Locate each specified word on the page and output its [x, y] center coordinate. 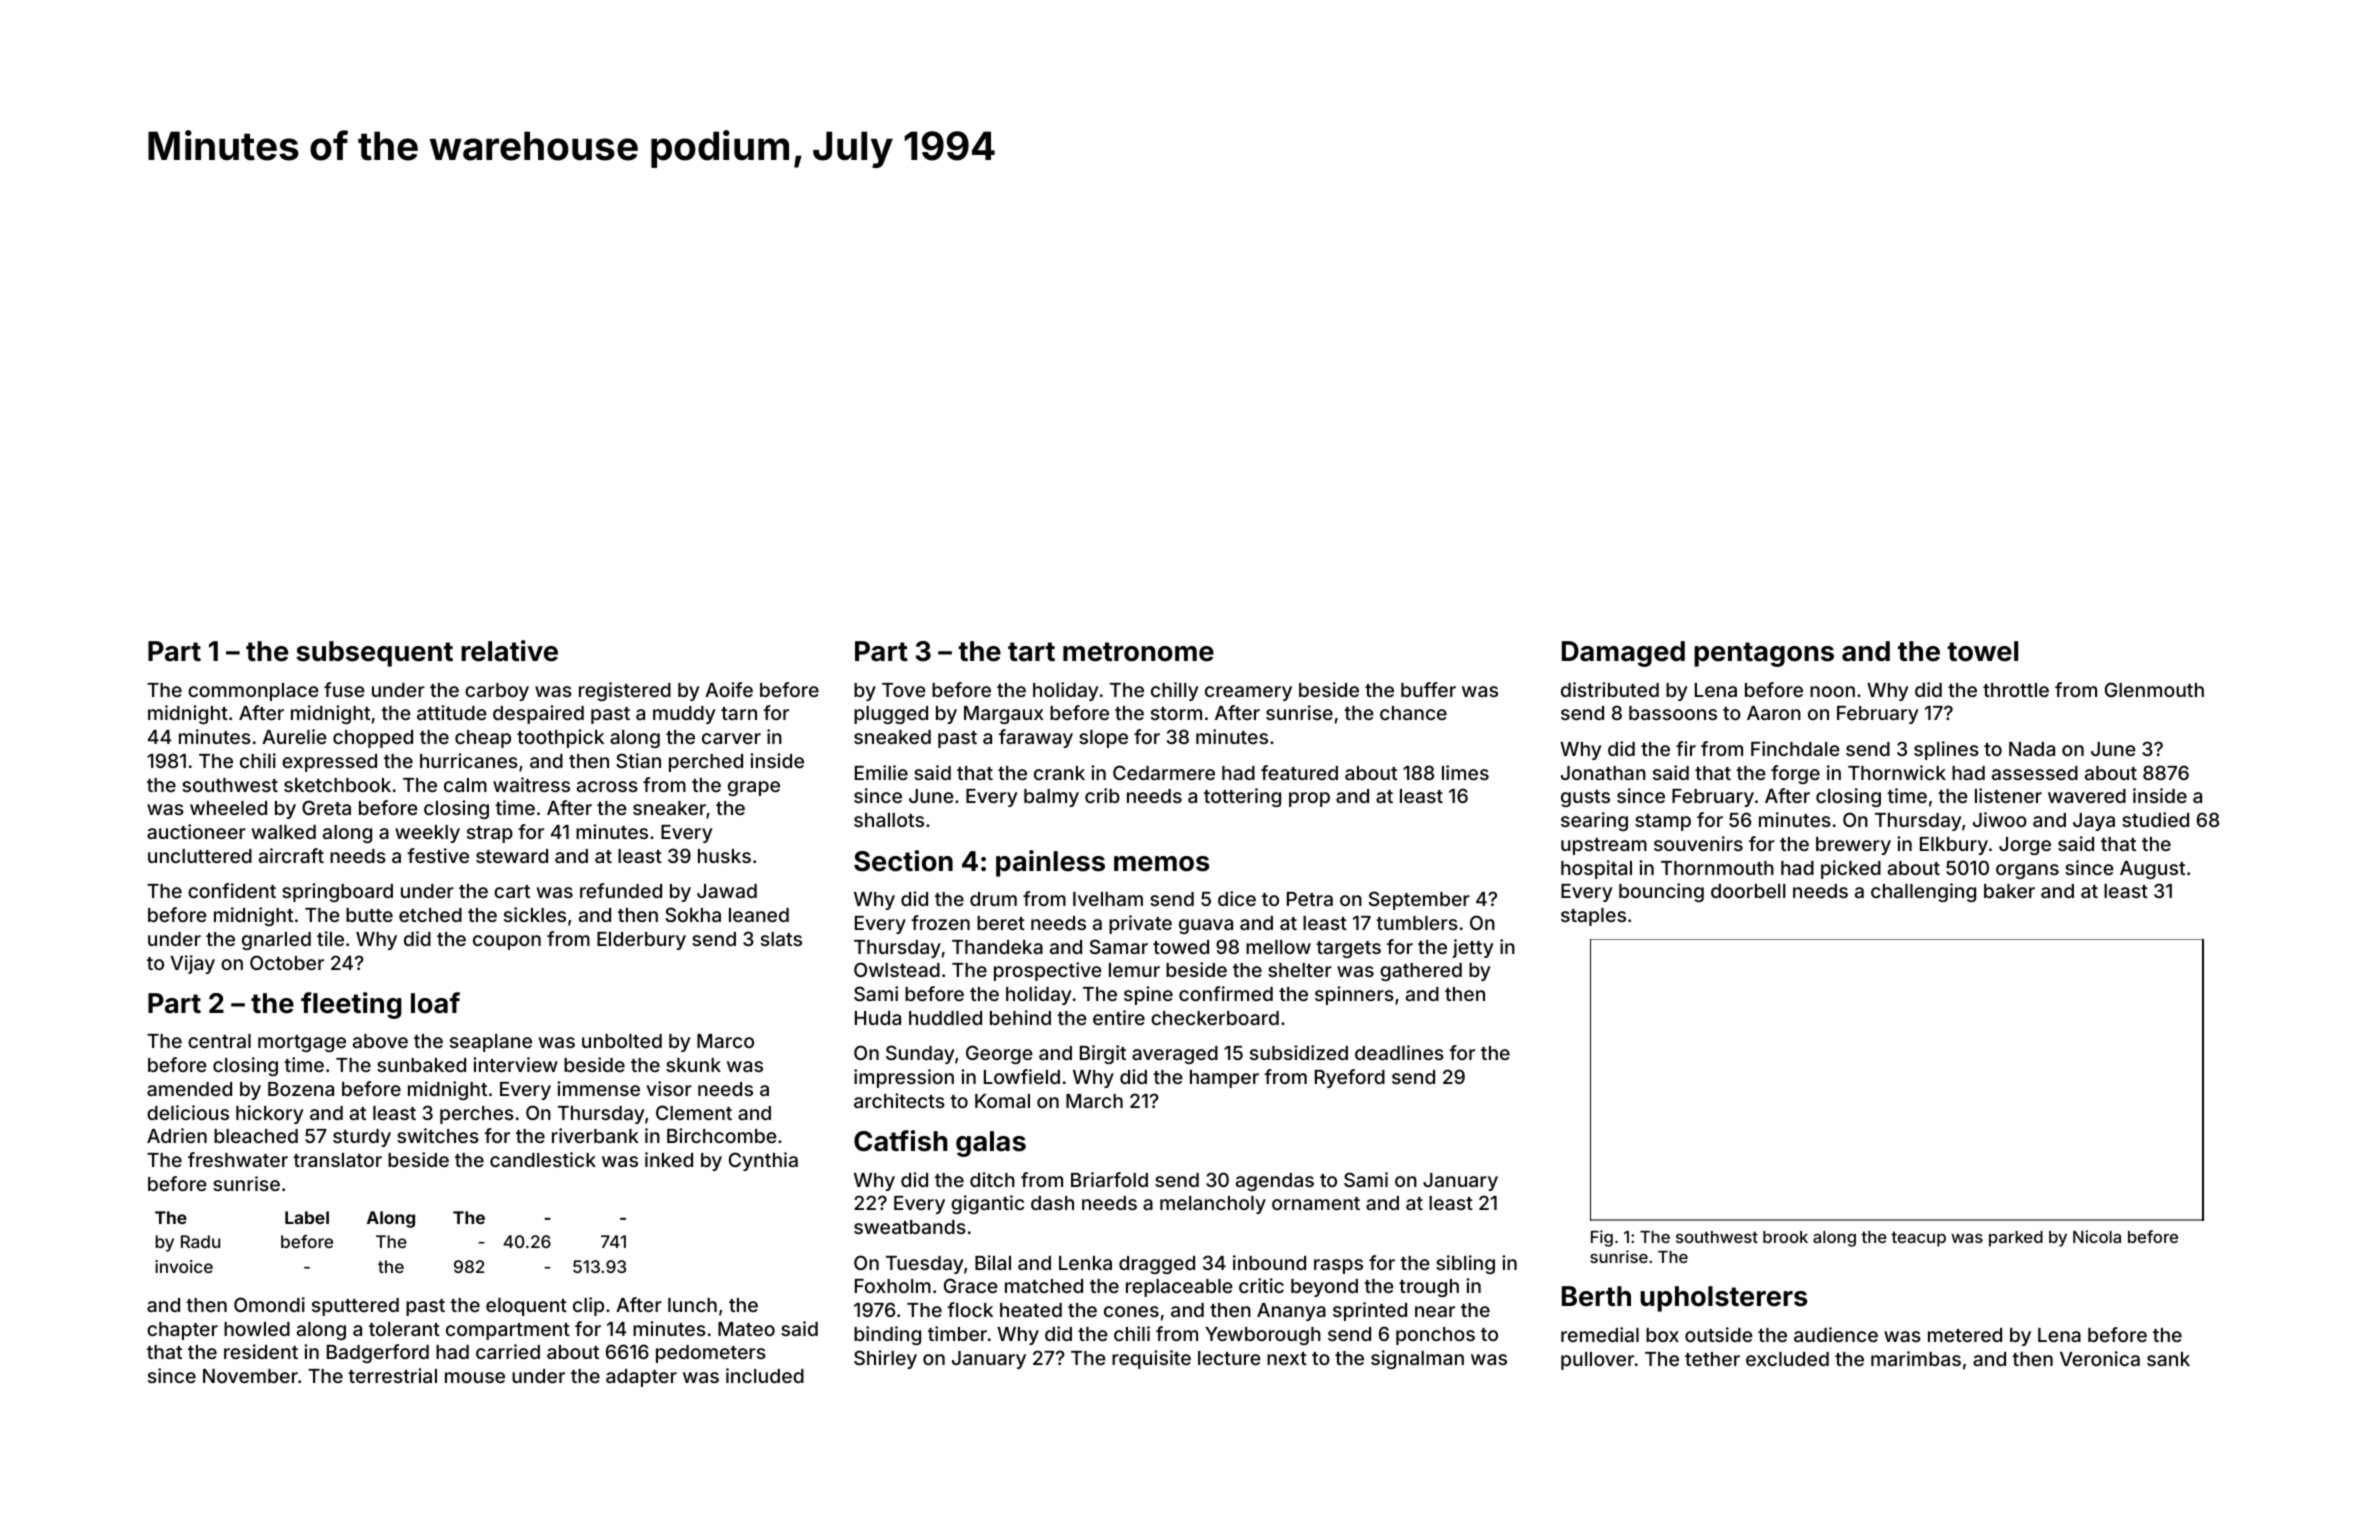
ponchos [1435, 1336]
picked [1851, 869]
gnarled [276, 941]
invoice [184, 1266]
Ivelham [1108, 899]
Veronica [2100, 1358]
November [250, 1376]
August [2152, 870]
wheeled [228, 808]
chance [1413, 713]
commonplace [253, 692]
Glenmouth [2154, 689]
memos [1161, 864]
